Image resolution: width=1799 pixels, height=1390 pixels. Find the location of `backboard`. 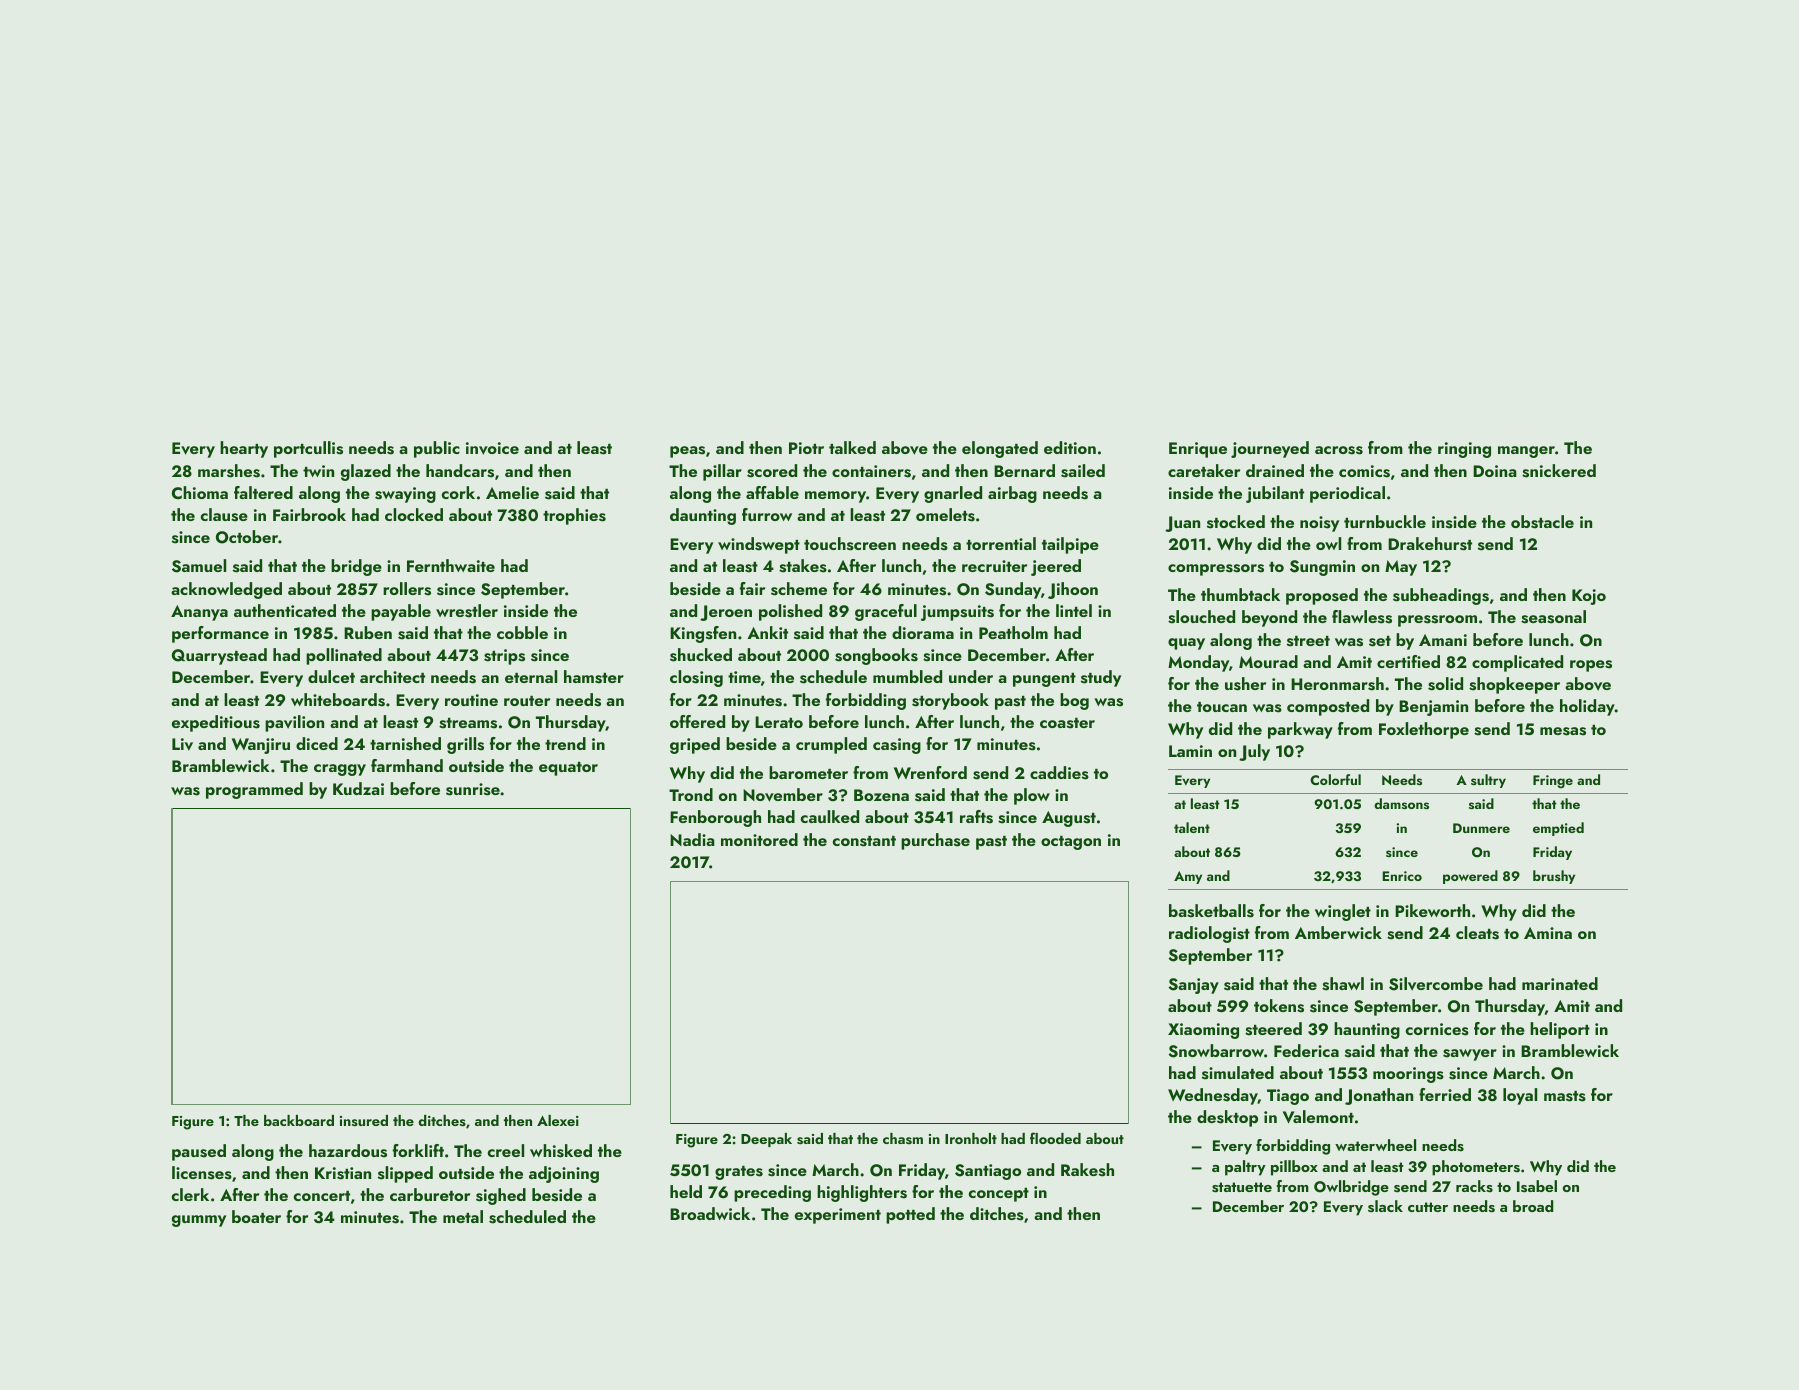

backboard is located at coordinates (299, 1120).
